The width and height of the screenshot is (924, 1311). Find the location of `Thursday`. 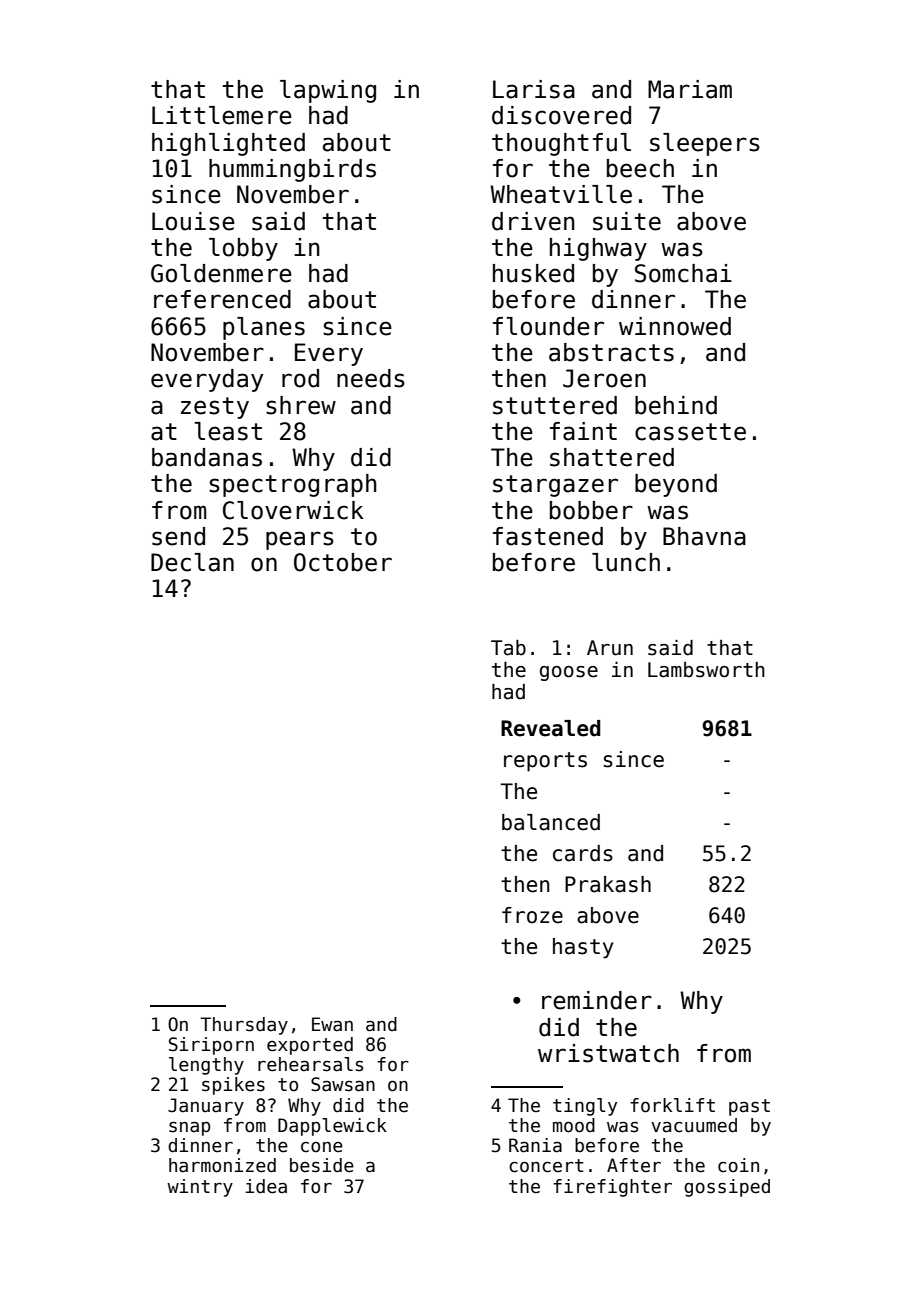

Thursday is located at coordinates (244, 1026).
